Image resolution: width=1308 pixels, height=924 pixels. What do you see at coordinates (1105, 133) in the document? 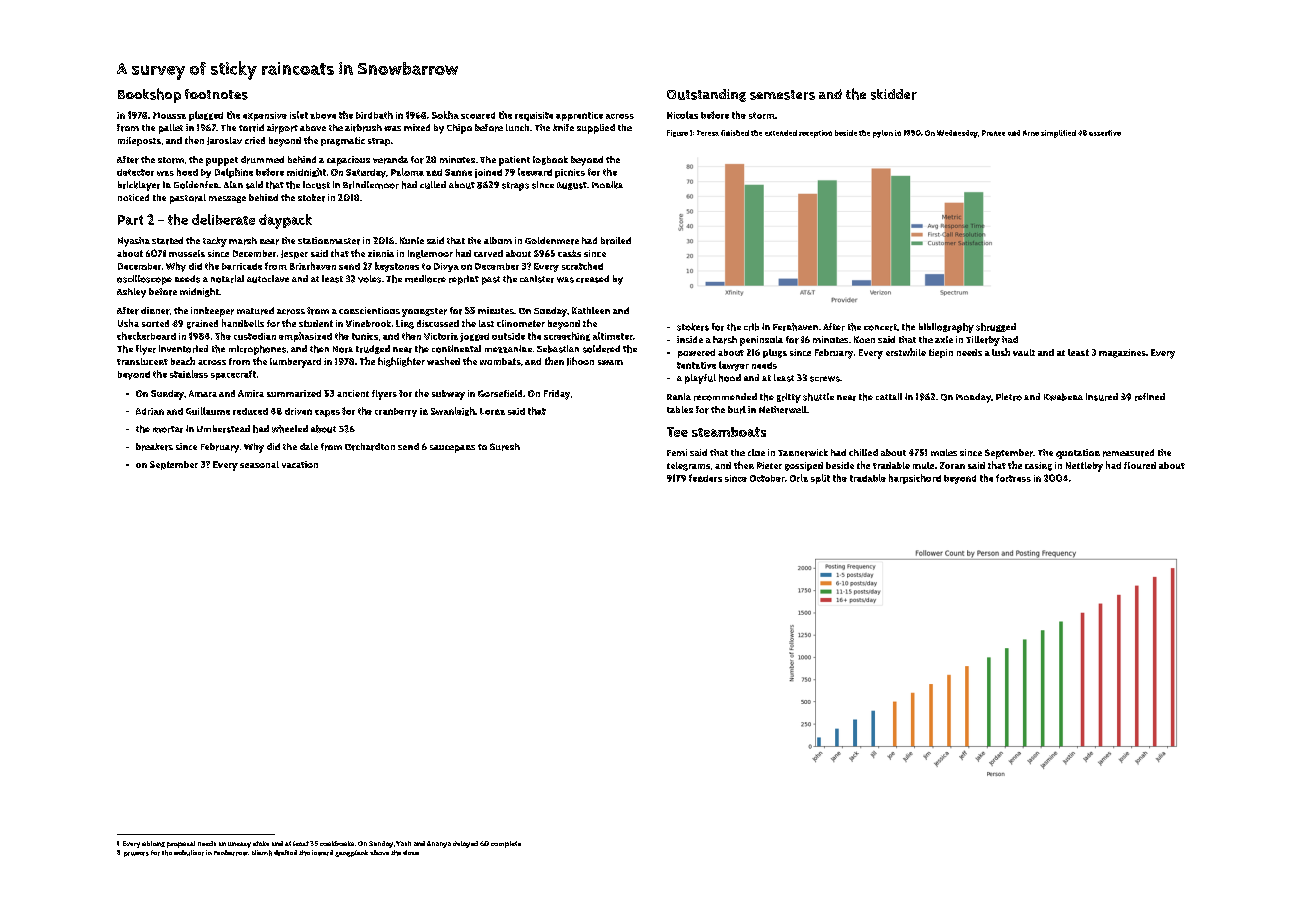
I see `assertive` at bounding box center [1105, 133].
